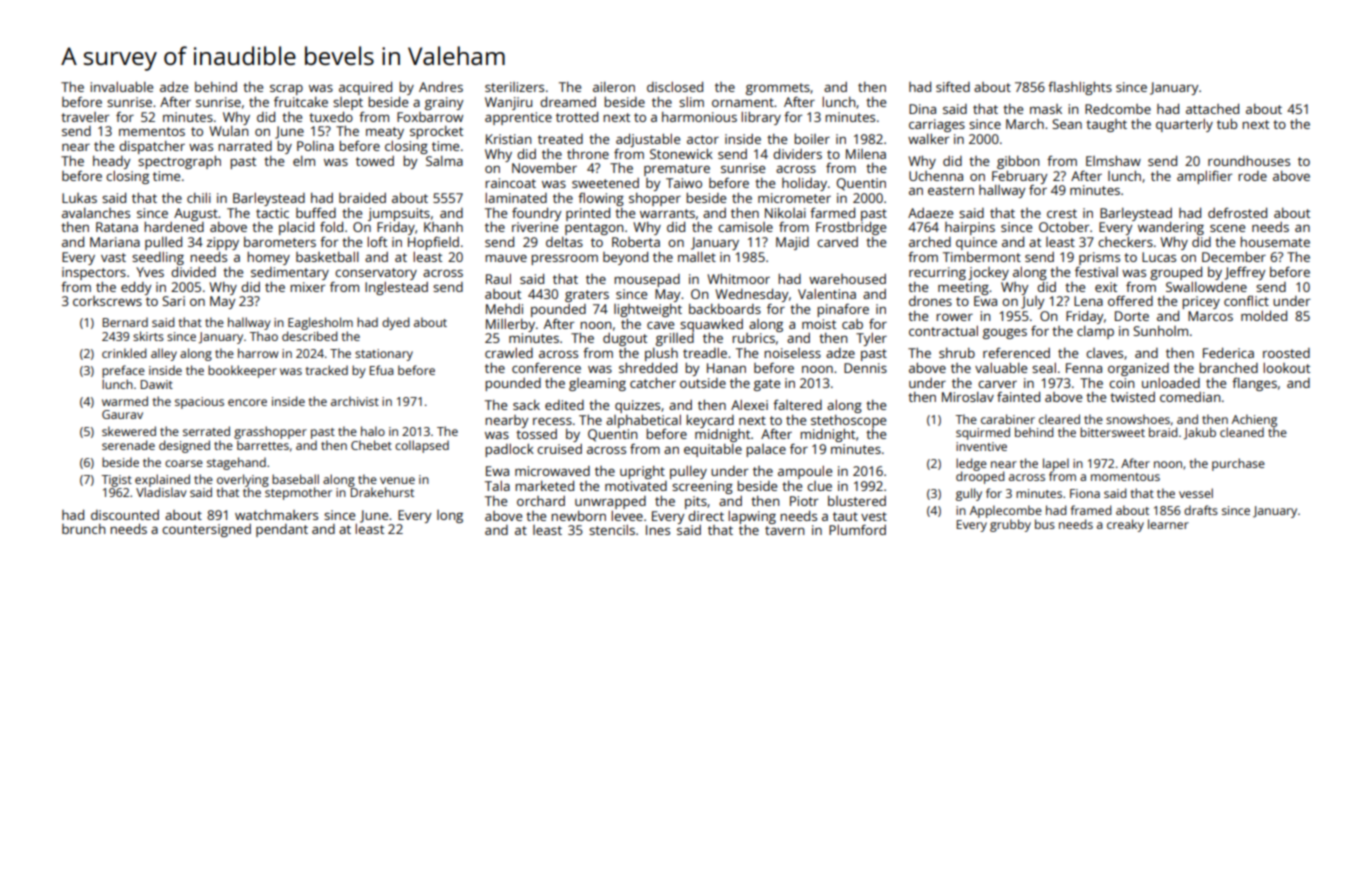  I want to click on traveler, so click(85, 117).
